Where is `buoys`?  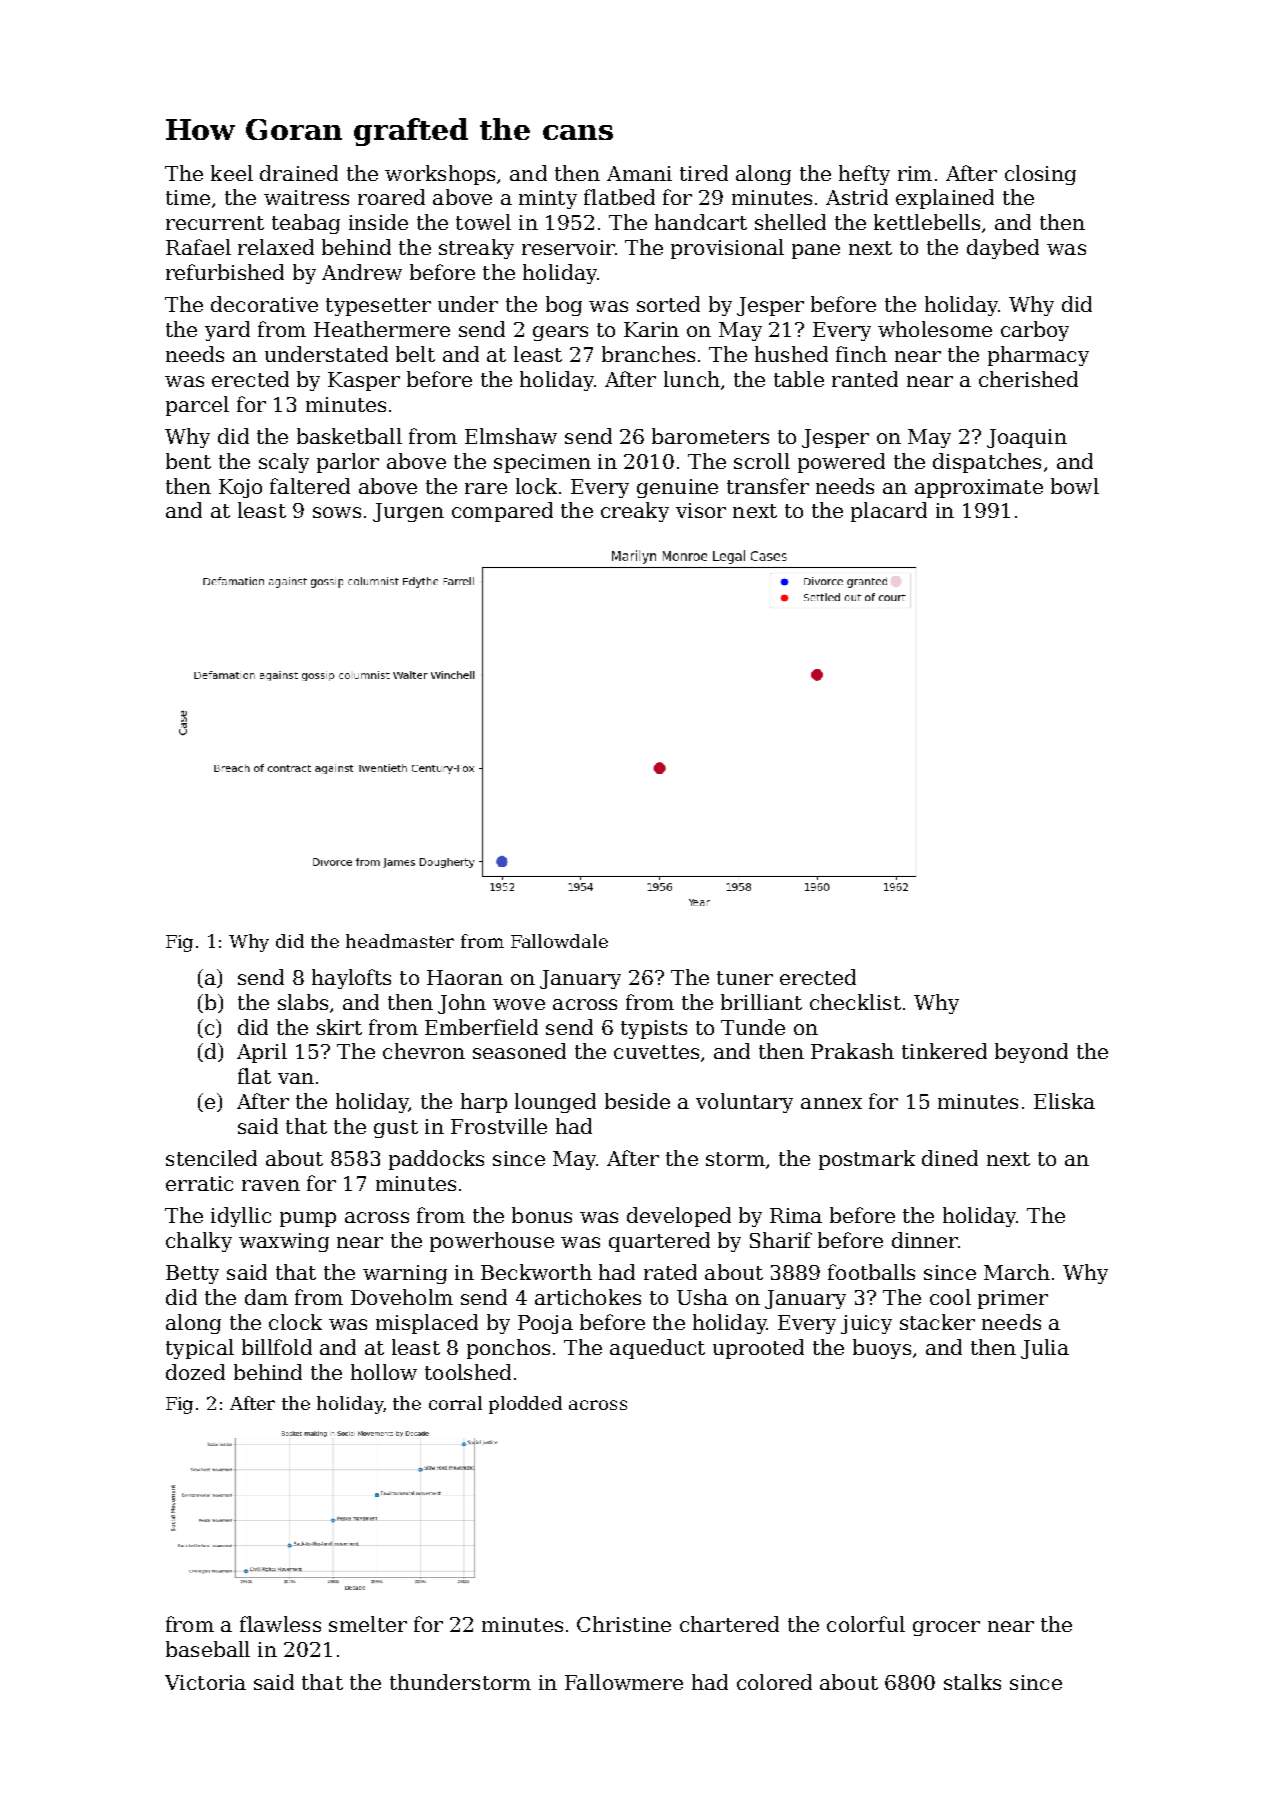 buoys is located at coordinates (882, 1349).
